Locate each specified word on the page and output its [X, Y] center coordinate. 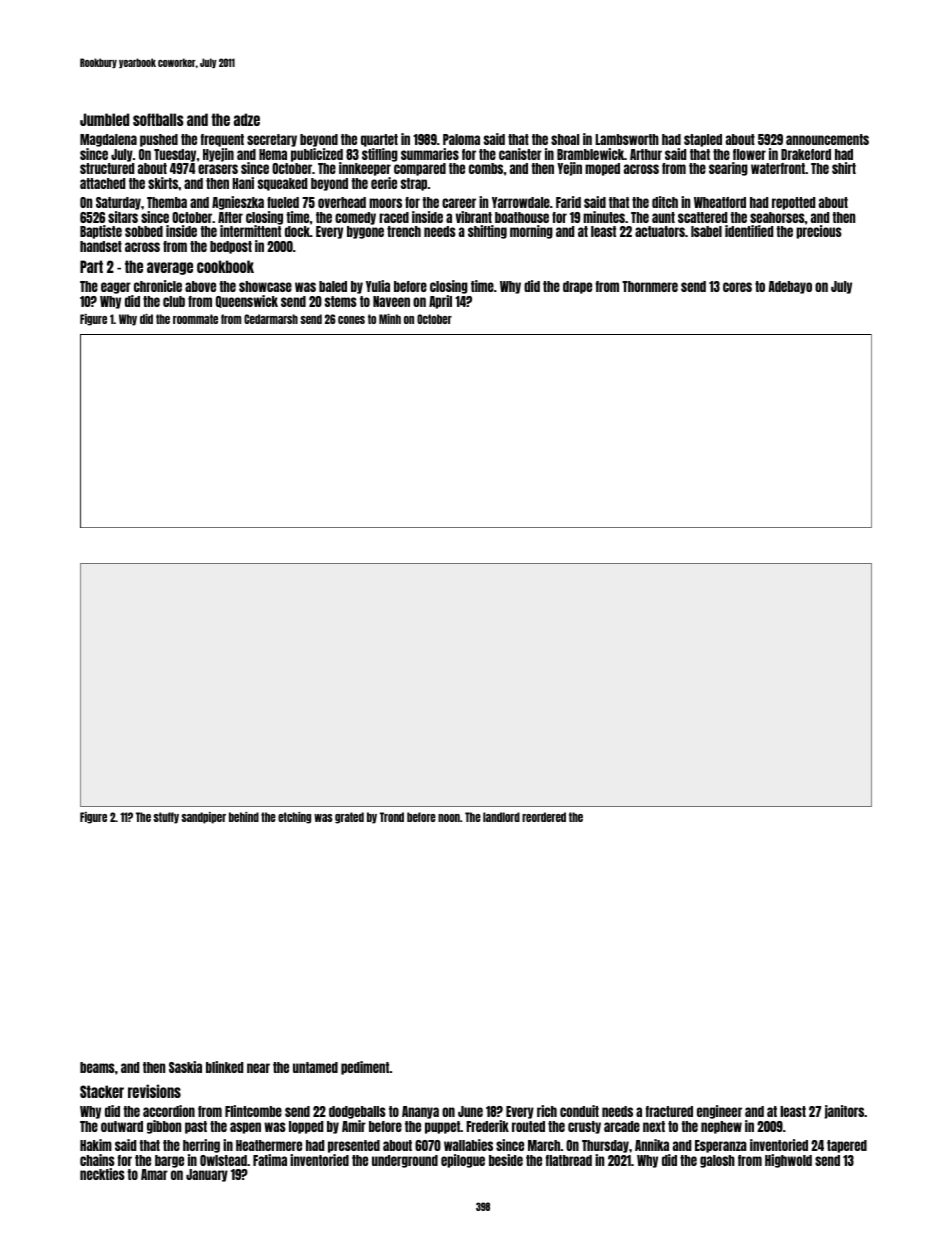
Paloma [461, 139]
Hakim [96, 1145]
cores [737, 287]
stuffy [166, 818]
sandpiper [203, 818]
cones [351, 320]
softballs [158, 119]
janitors [844, 1112]
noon [449, 818]
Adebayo [790, 287]
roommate [195, 319]
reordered [544, 817]
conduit [579, 1111]
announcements [827, 139]
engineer [719, 1112]
